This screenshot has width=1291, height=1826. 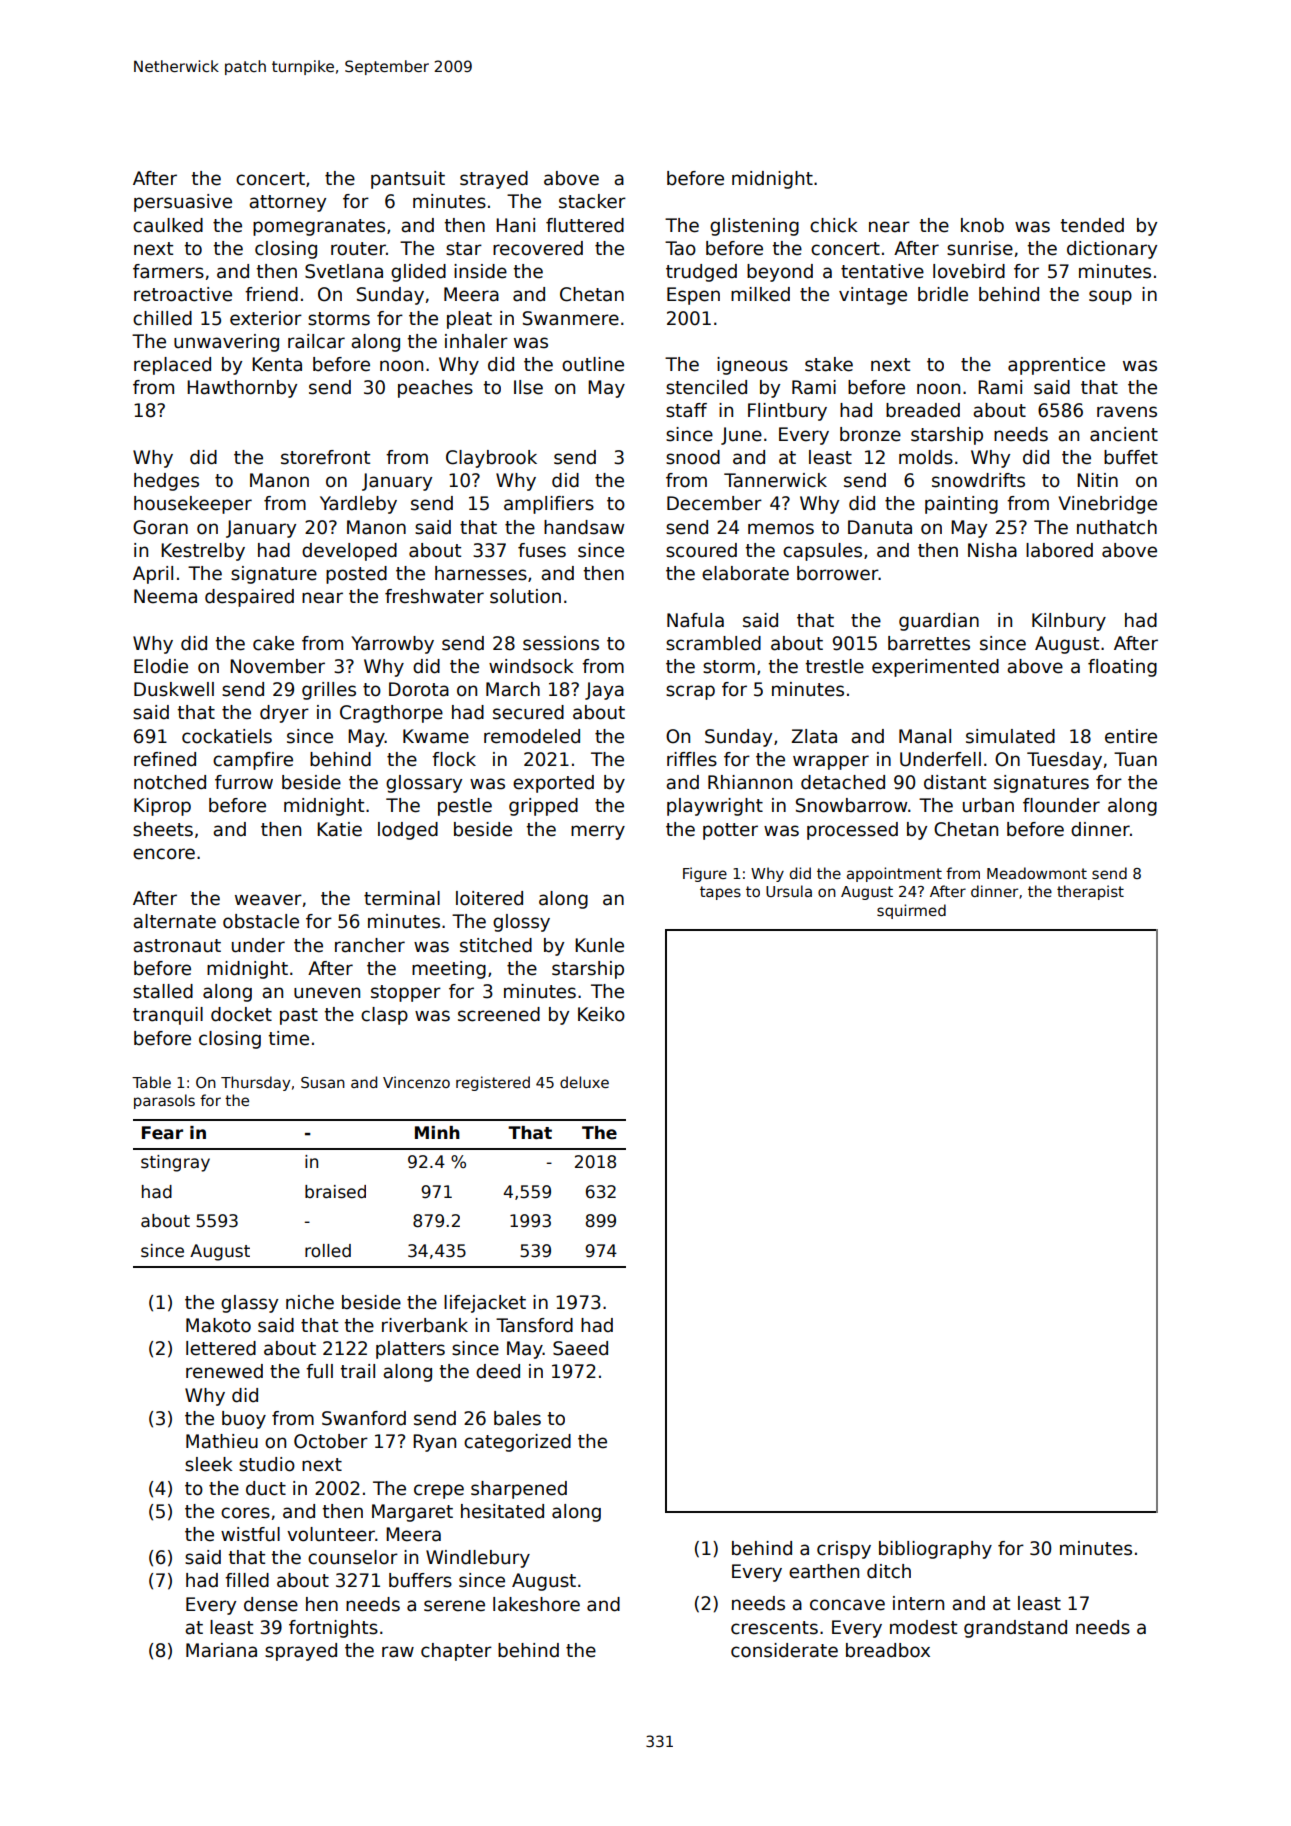 I want to click on terminal, so click(x=402, y=898).
